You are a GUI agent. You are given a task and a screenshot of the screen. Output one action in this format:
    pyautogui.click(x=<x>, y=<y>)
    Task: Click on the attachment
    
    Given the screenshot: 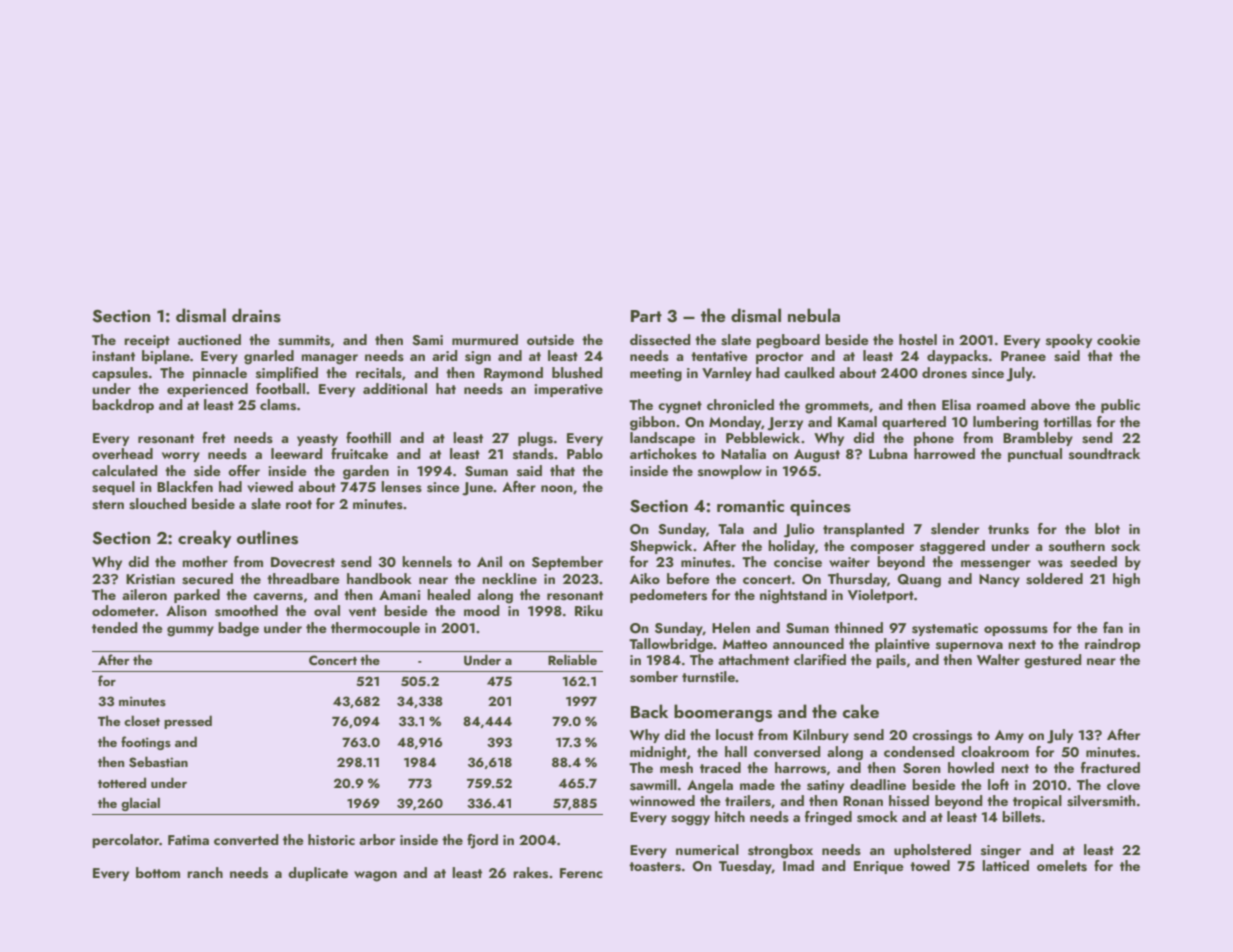 What is the action you would take?
    pyautogui.click(x=753, y=659)
